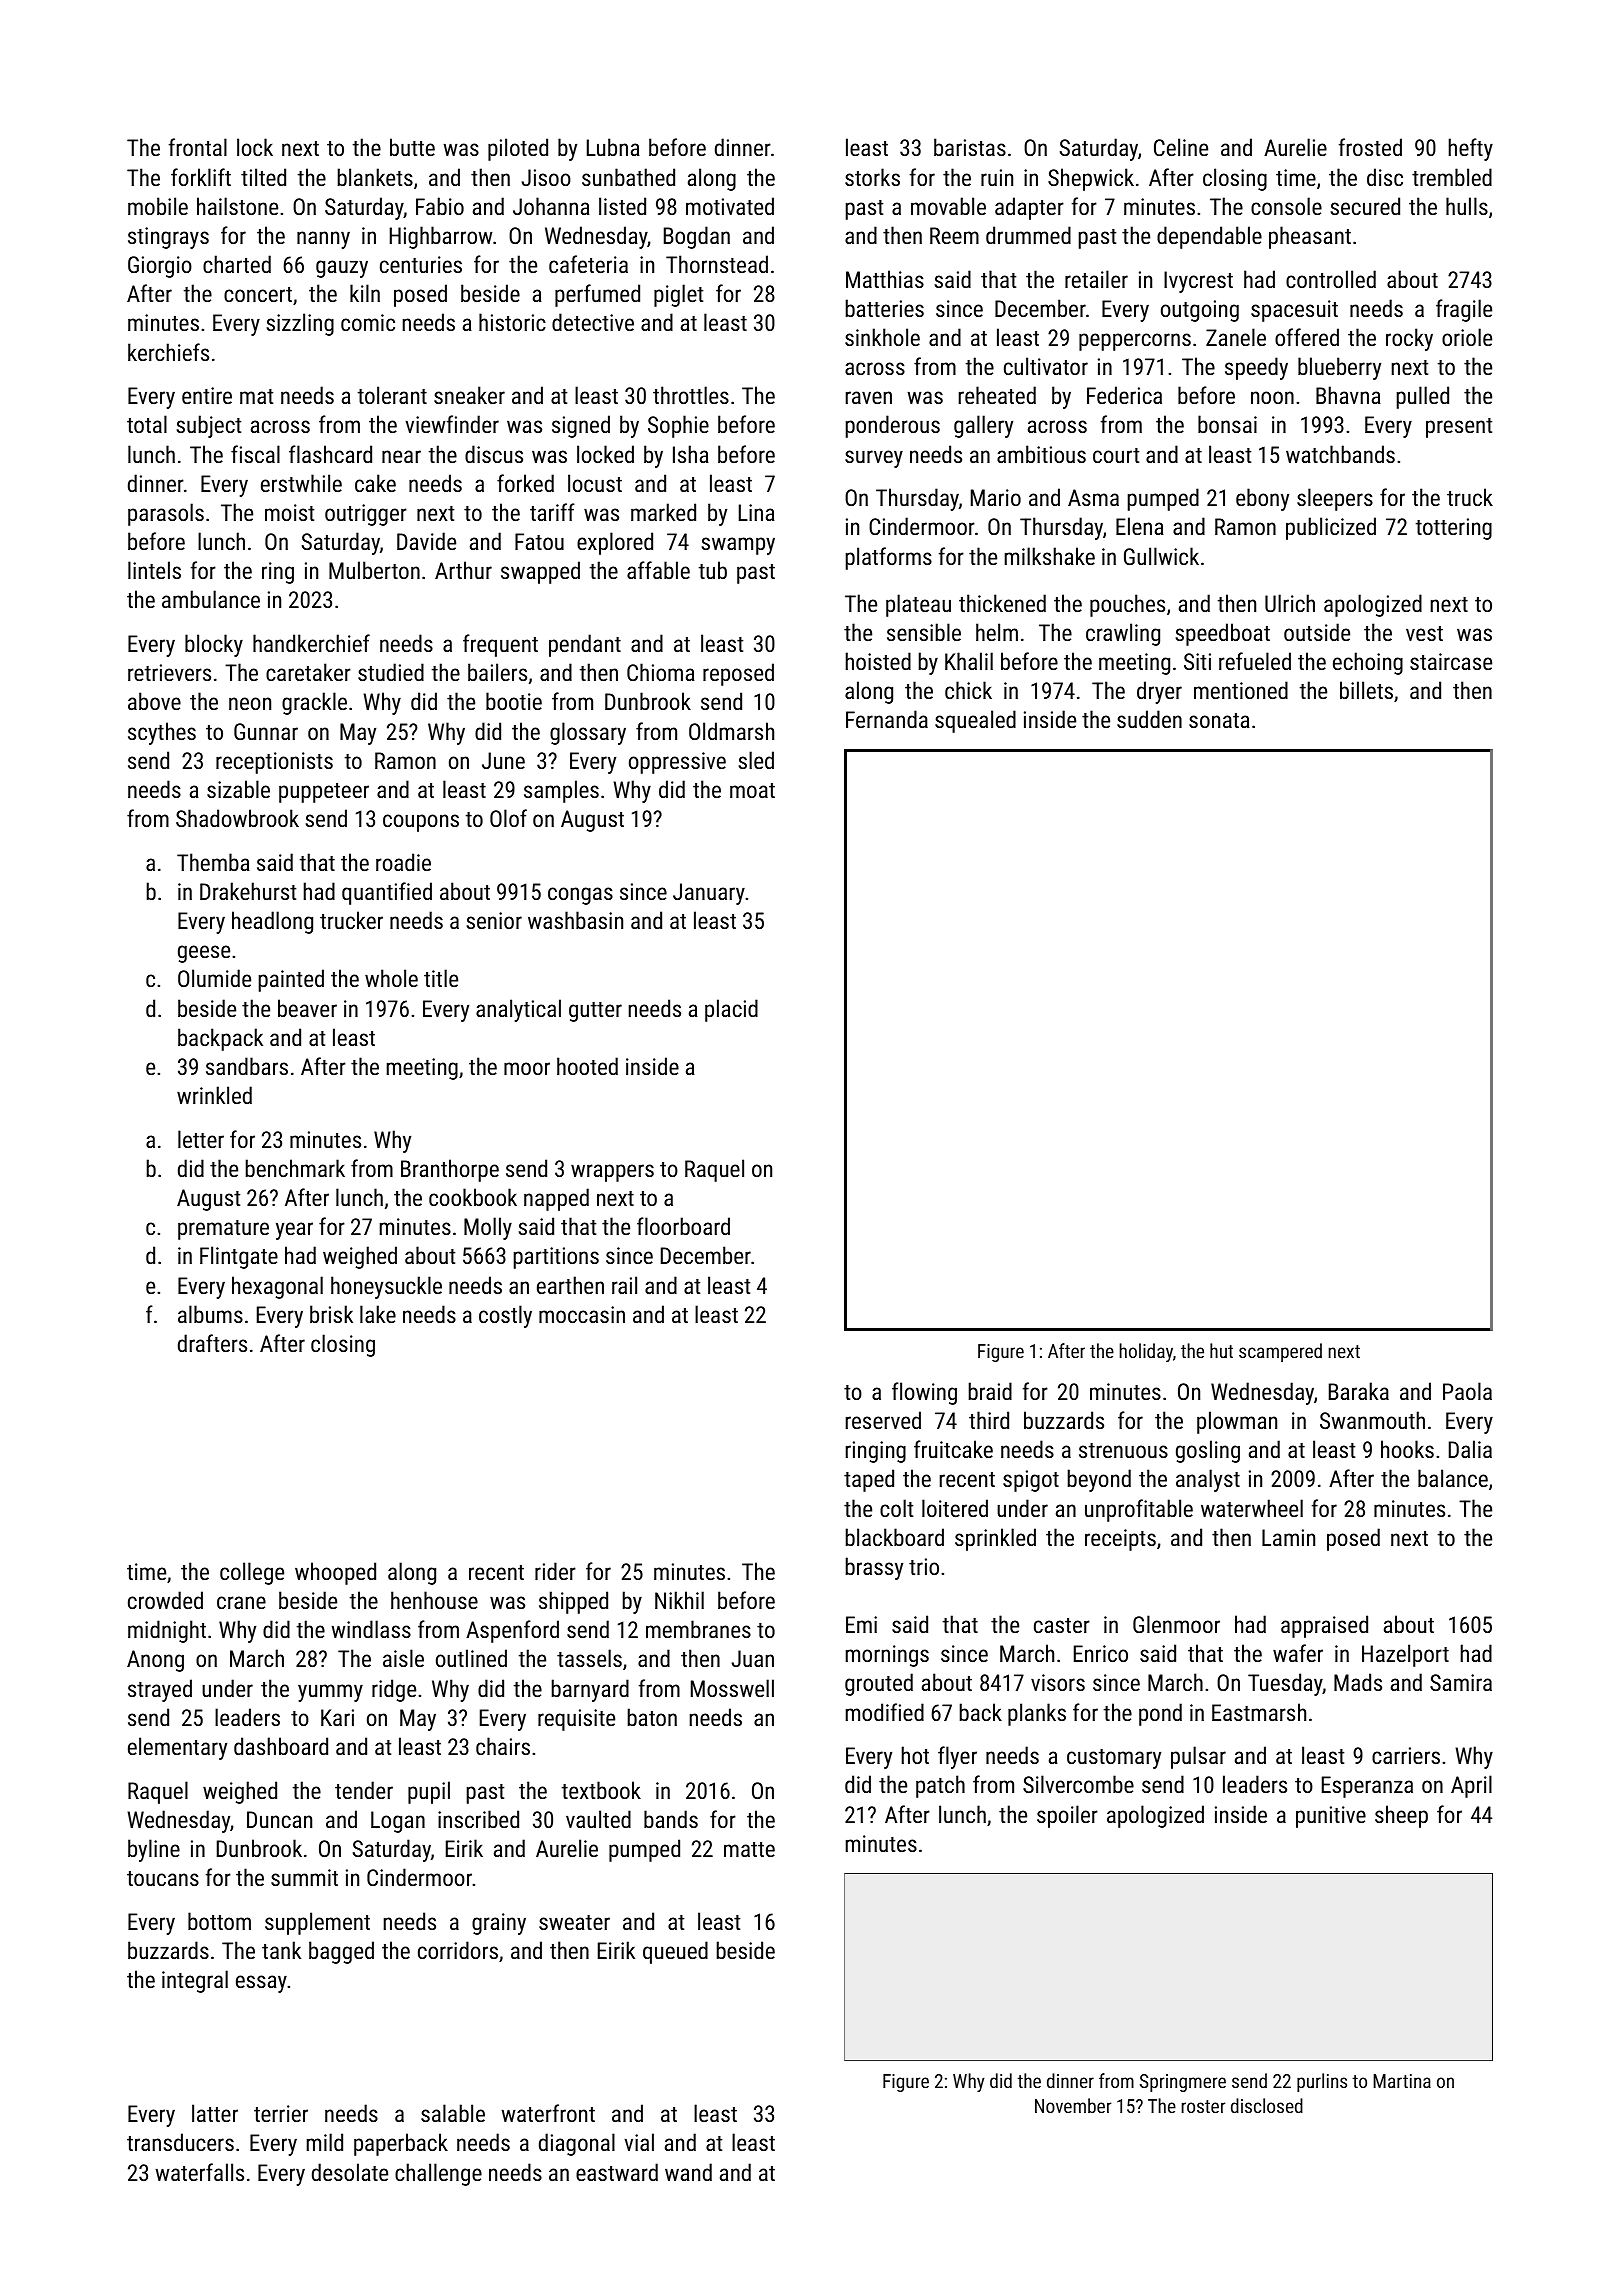 The width and height of the image is (1620, 2292). What do you see at coordinates (198, 147) in the image?
I see `frontal` at bounding box center [198, 147].
